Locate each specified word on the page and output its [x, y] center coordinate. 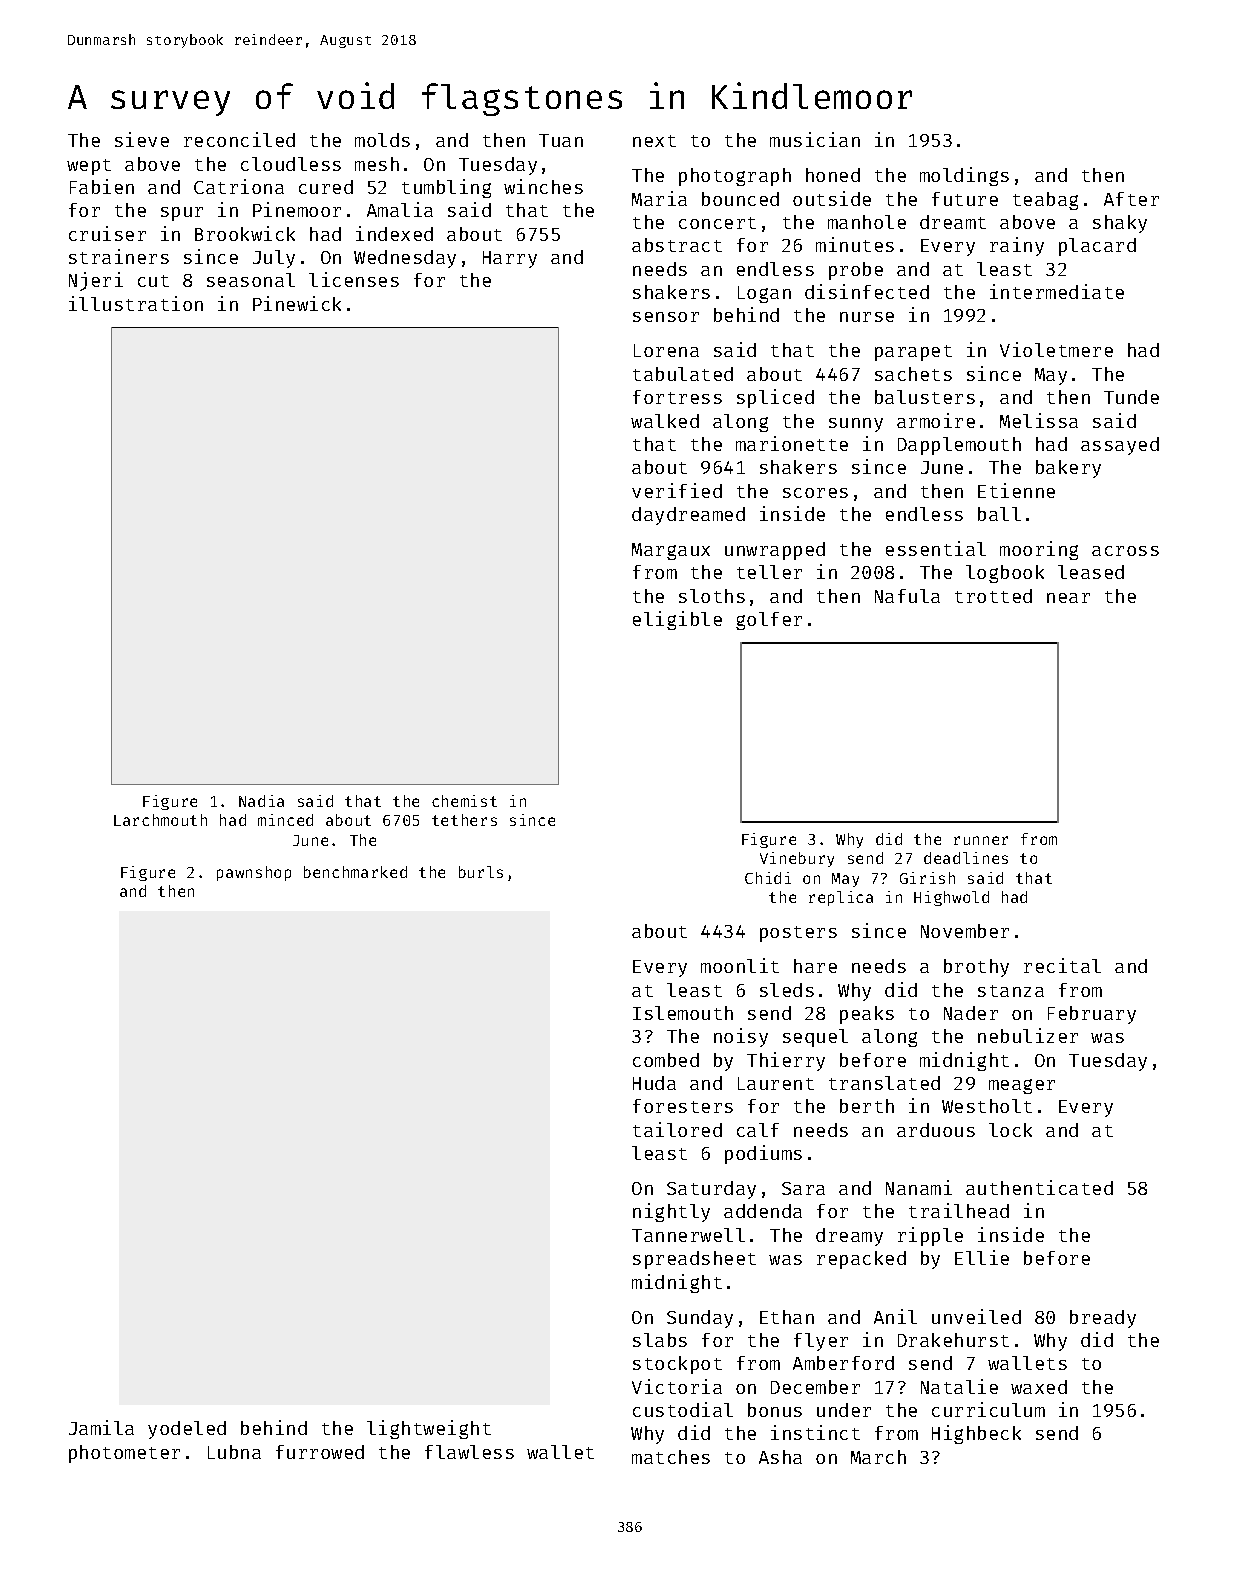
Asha [780, 1457]
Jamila [101, 1427]
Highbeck [976, 1434]
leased [1091, 572]
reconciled [239, 139]
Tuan [561, 140]
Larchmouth [160, 820]
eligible [677, 620]
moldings [964, 176]
